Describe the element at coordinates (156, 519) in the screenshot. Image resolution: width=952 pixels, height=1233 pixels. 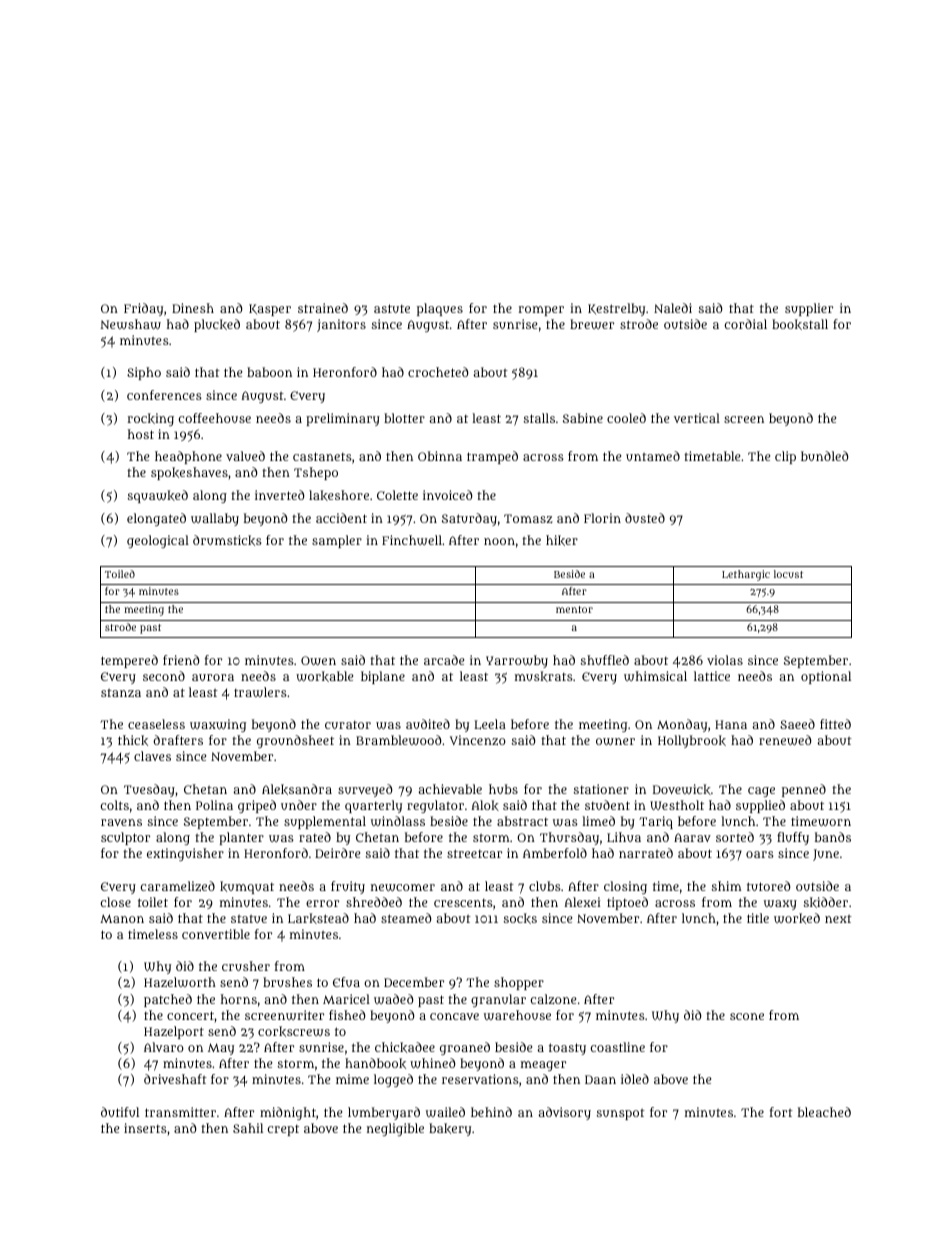
I see `elongated` at that location.
